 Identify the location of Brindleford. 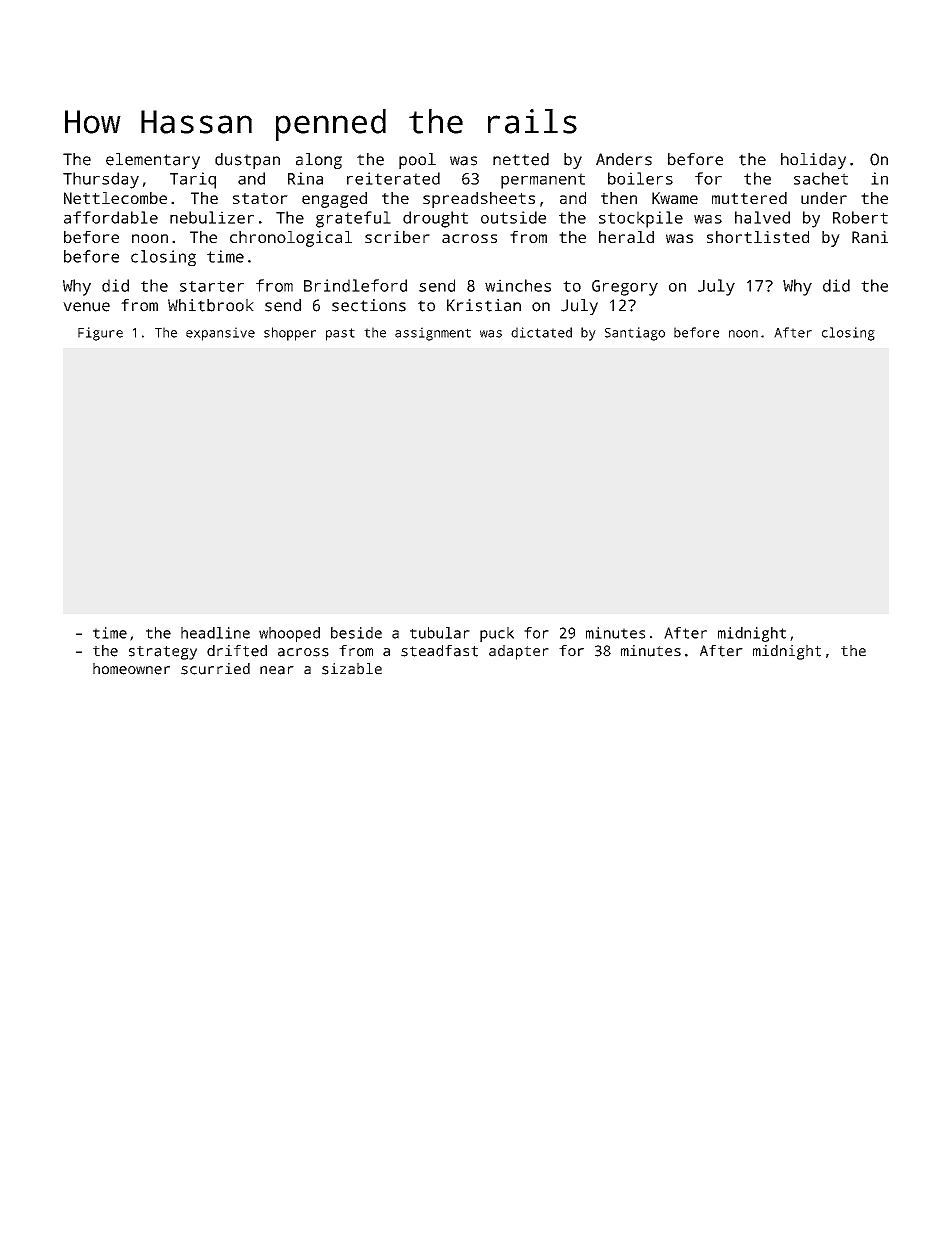
(355, 285).
